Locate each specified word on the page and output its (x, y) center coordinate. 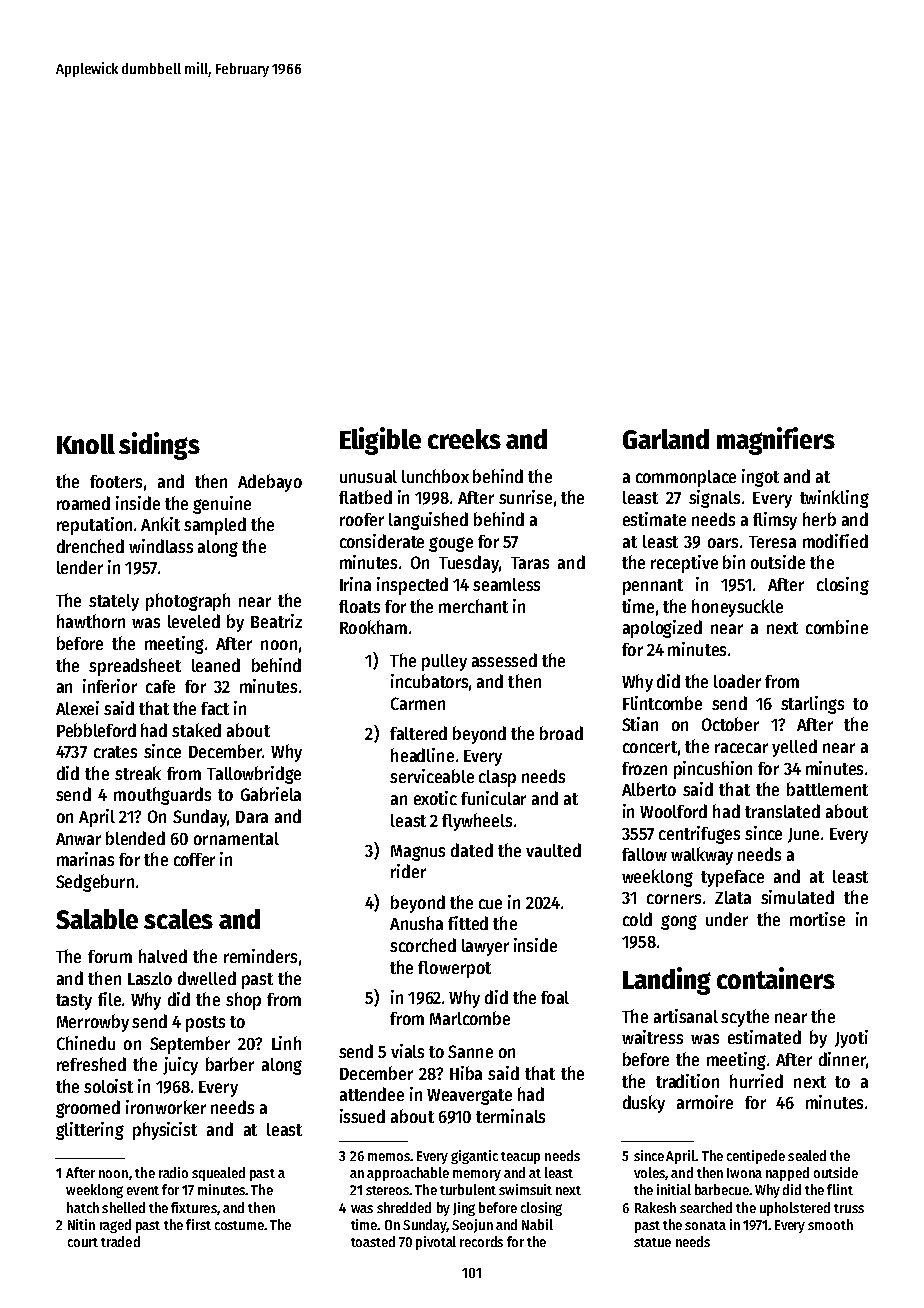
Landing (667, 981)
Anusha (416, 923)
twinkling (834, 499)
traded (120, 1241)
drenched (90, 546)
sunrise (525, 497)
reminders (260, 956)
